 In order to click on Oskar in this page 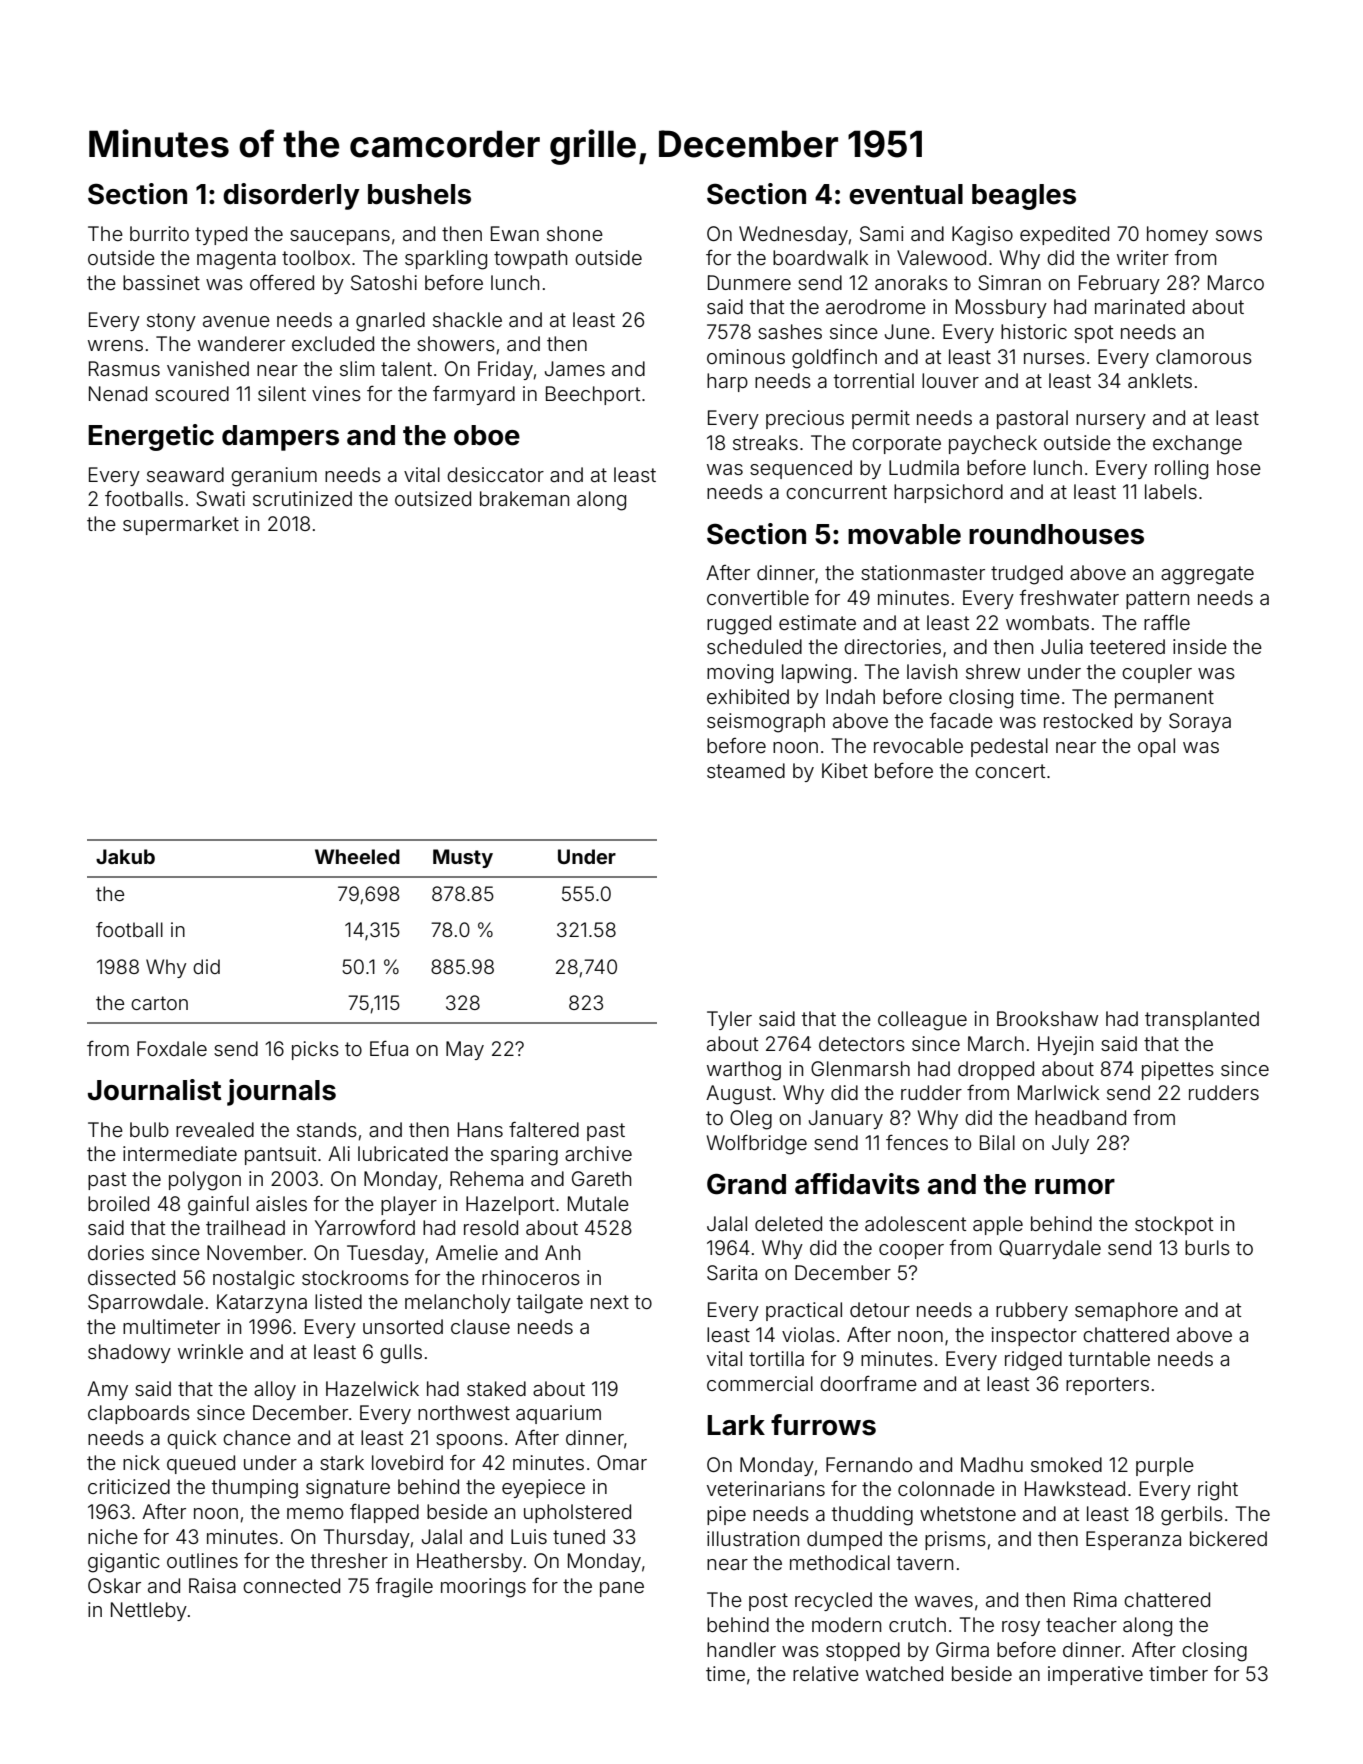, I will do `click(114, 1585)`.
